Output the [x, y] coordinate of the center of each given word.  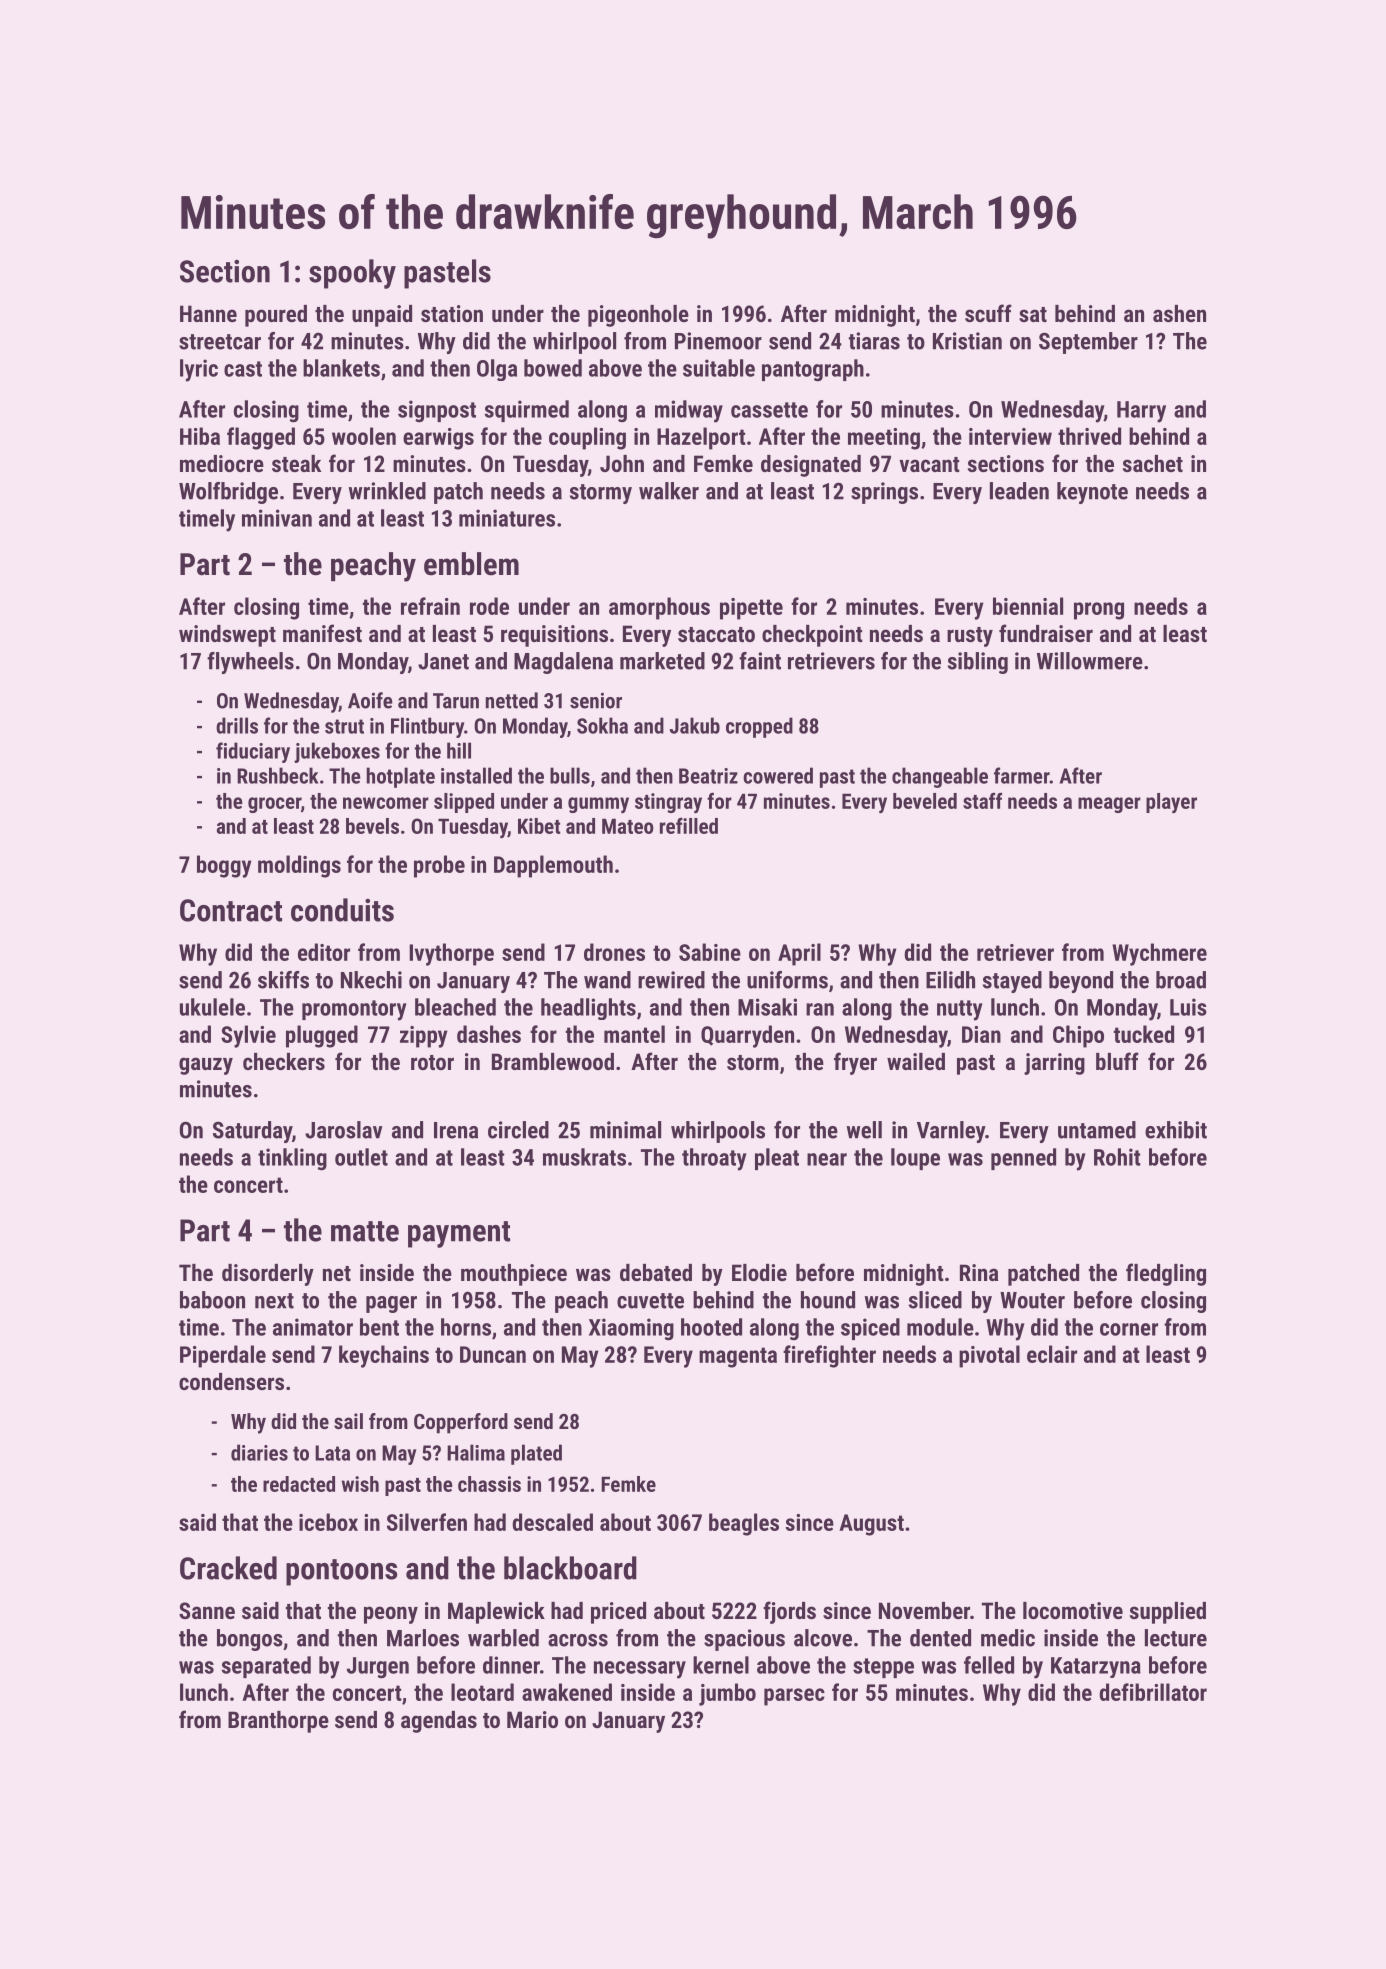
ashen [1179, 313]
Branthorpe [278, 1722]
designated [811, 466]
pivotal [989, 1356]
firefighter [829, 1356]
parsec [794, 1697]
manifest [322, 633]
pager [391, 1304]
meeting [884, 439]
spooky [352, 274]
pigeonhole [638, 316]
